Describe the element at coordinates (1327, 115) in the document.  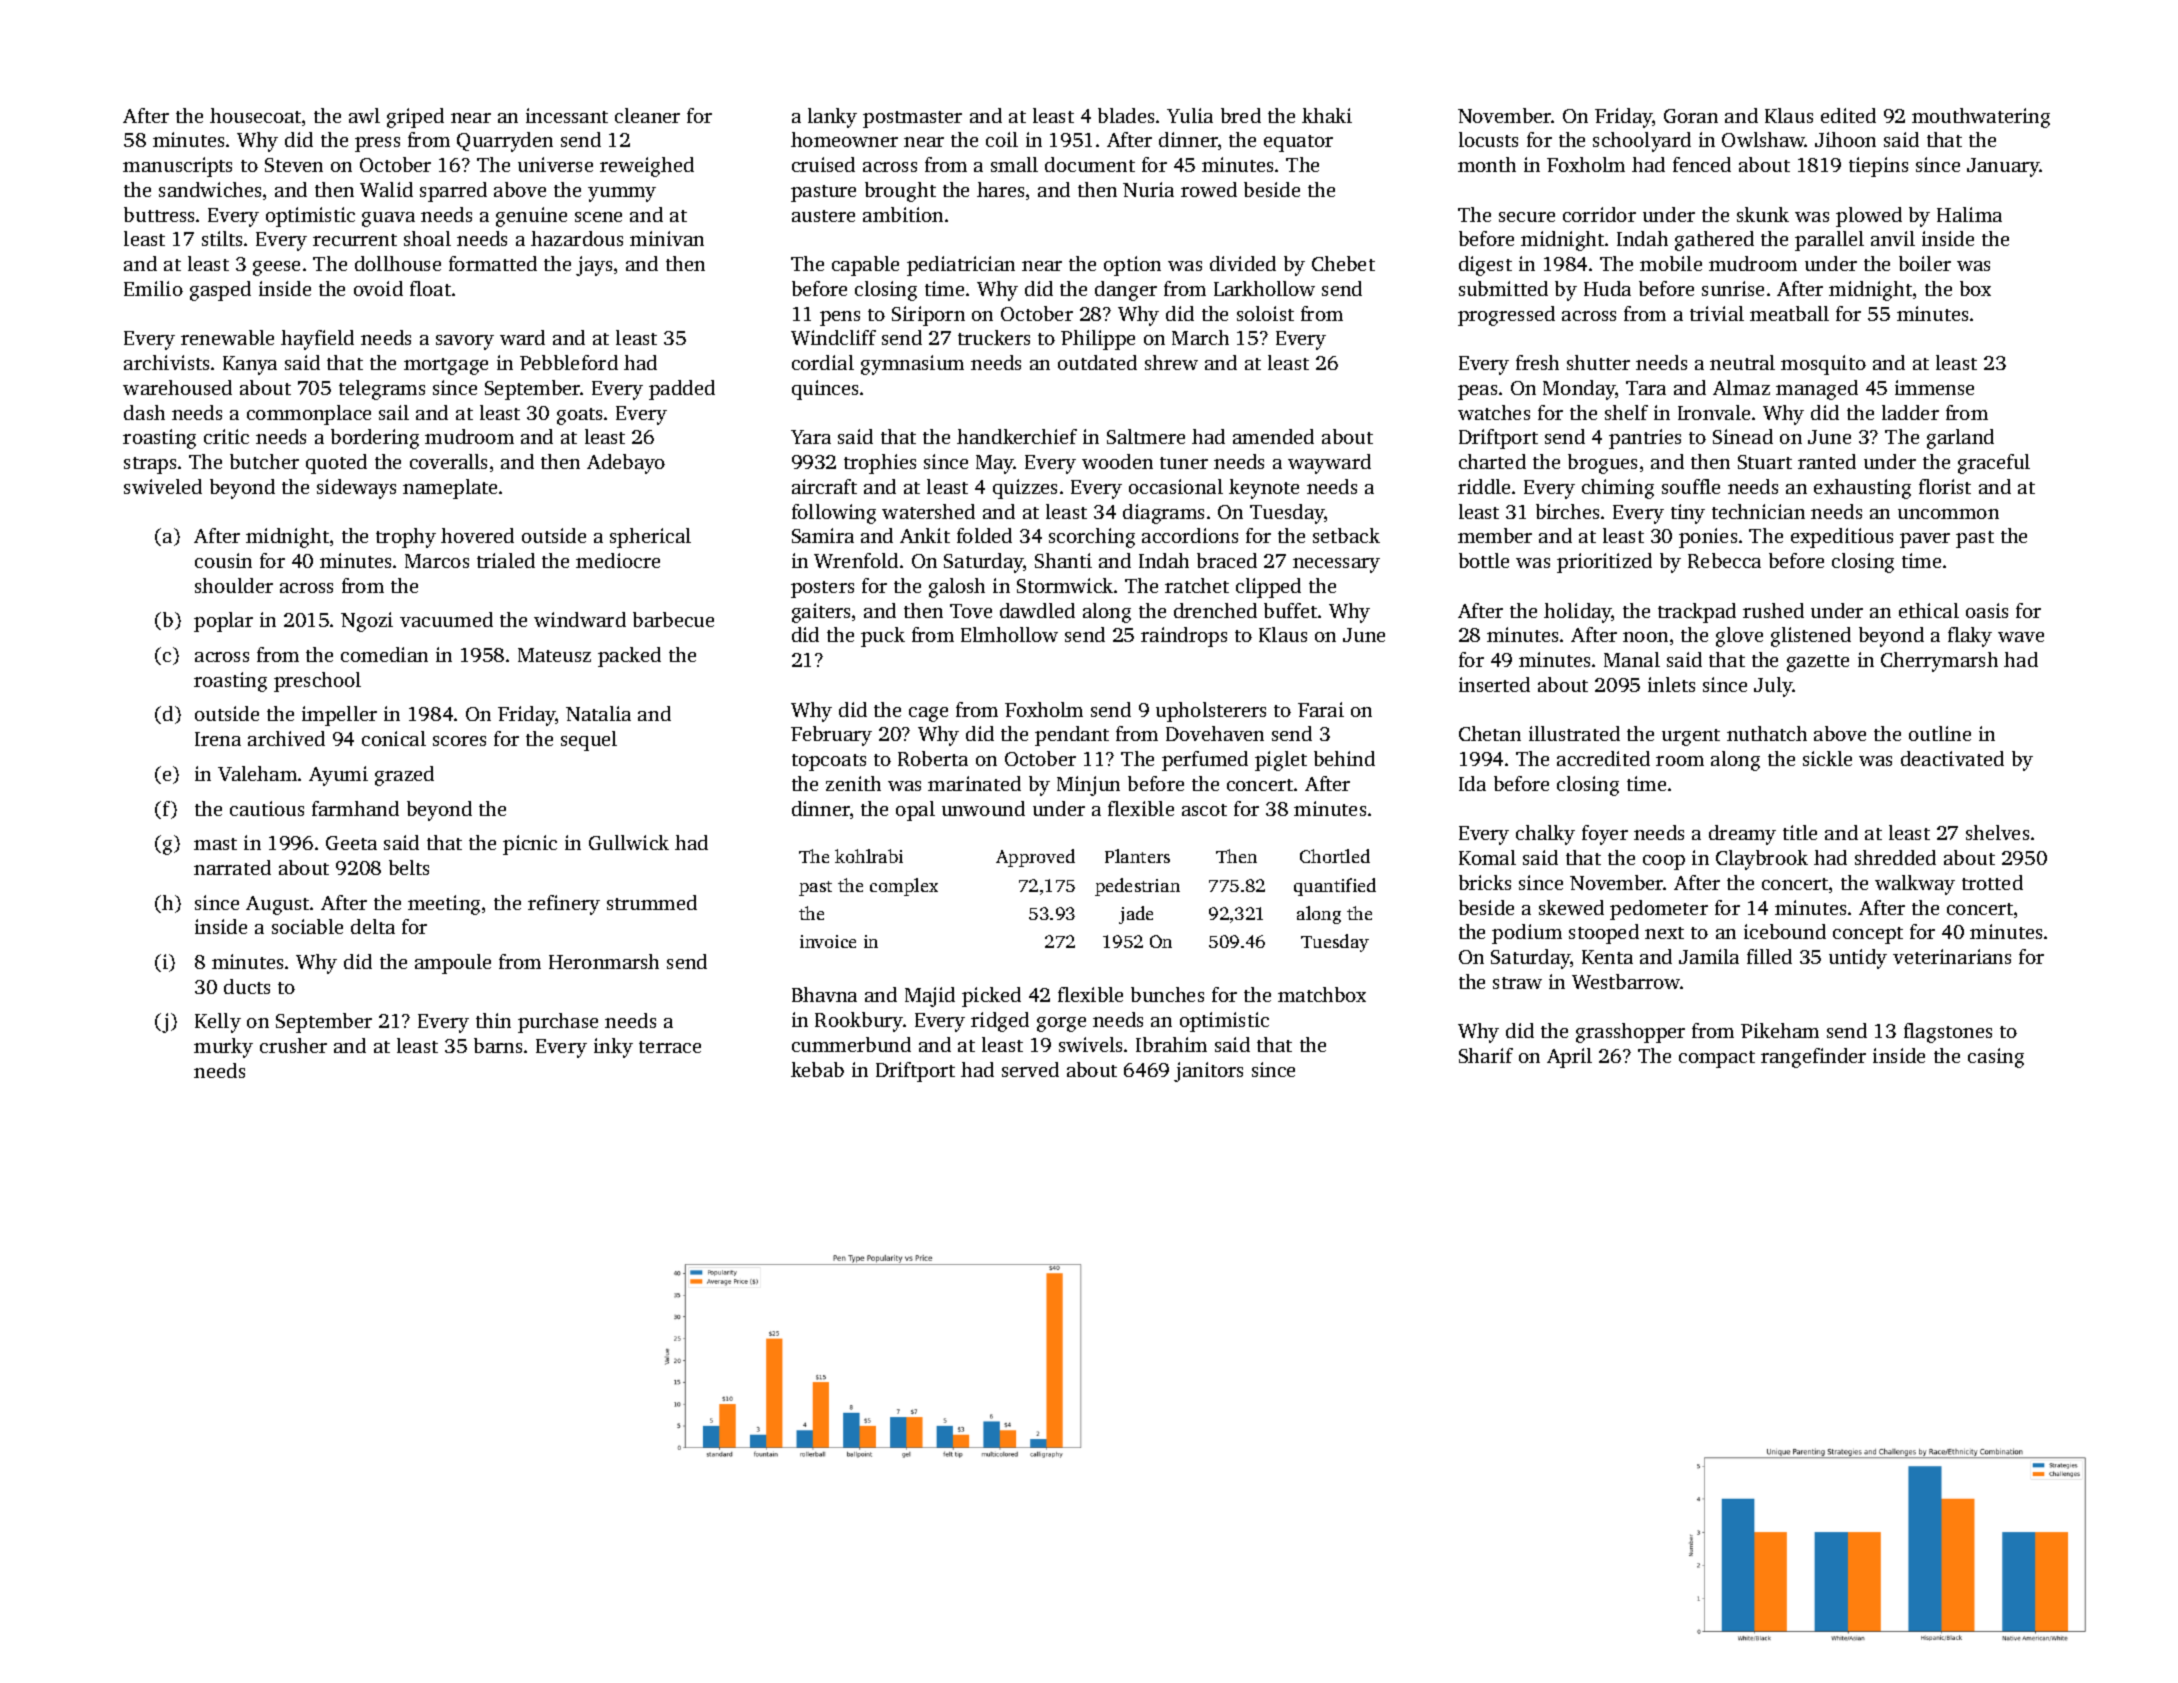
I see `khaki` at that location.
